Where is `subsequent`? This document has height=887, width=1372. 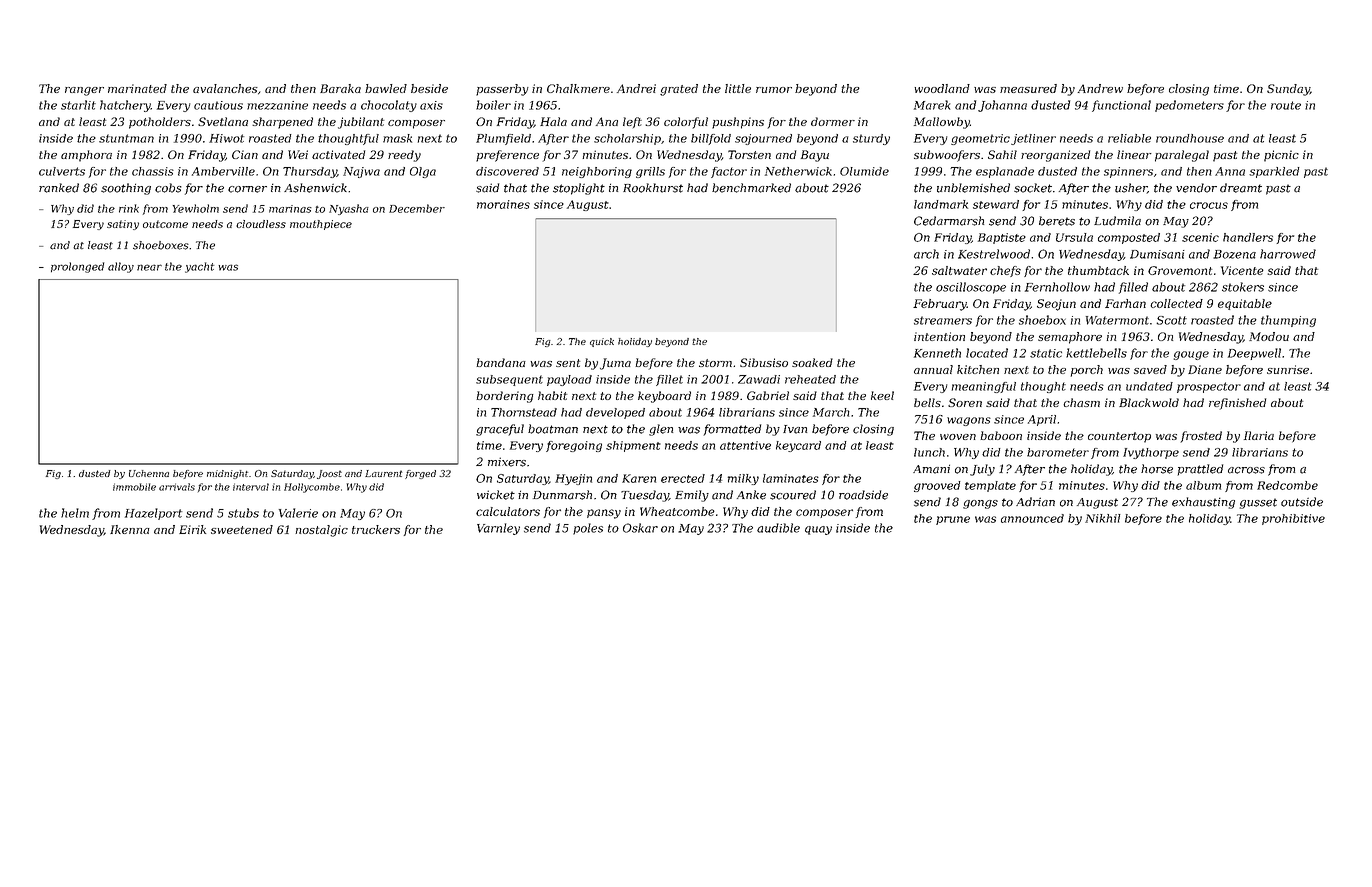 subsequent is located at coordinates (509, 380).
